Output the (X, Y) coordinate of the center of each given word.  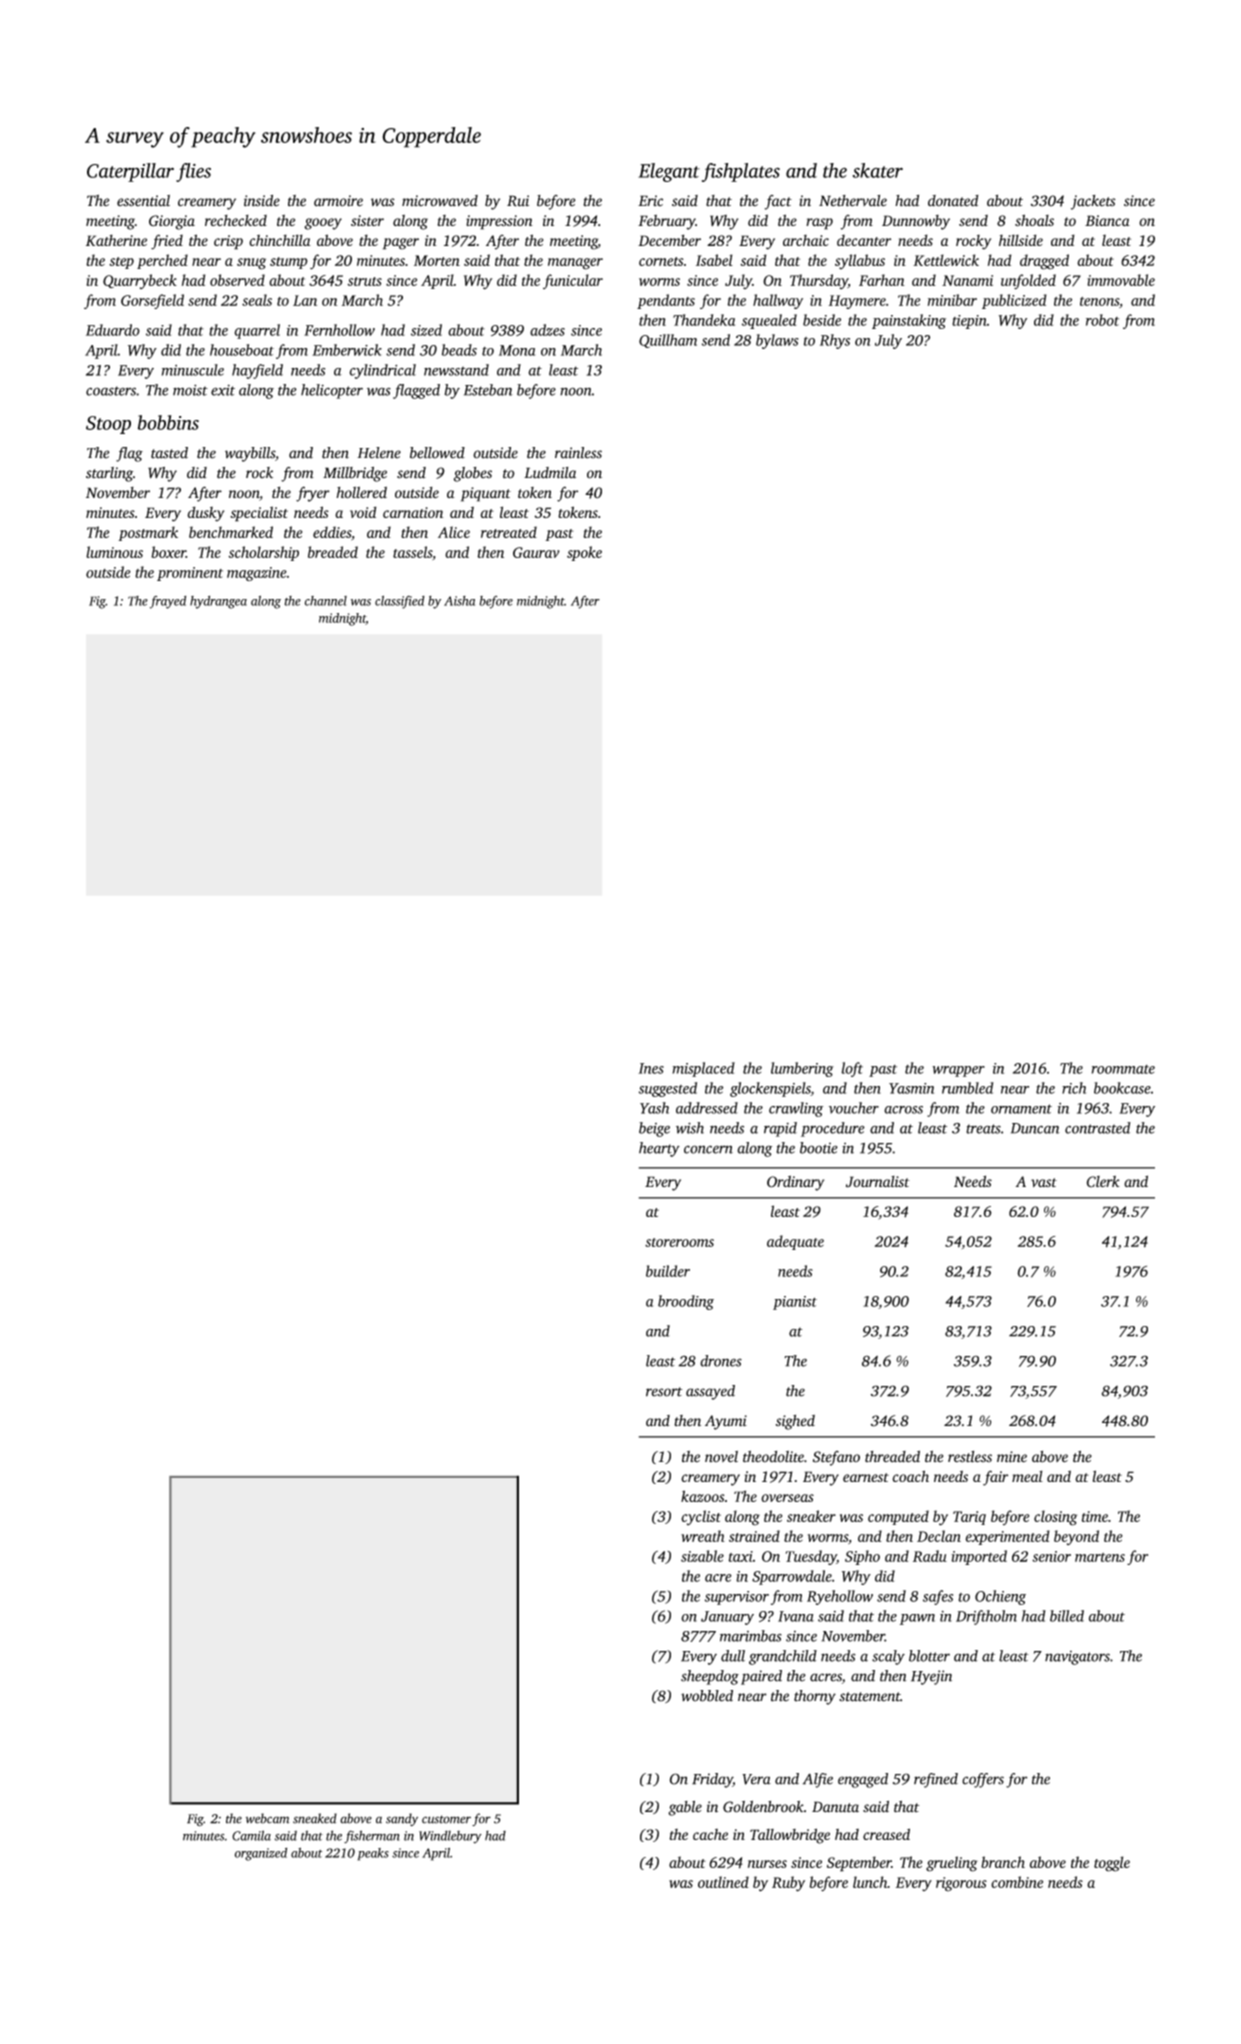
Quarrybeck (140, 281)
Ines (651, 1068)
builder (668, 1271)
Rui (518, 201)
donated (953, 201)
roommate (1123, 1069)
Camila (251, 1835)
